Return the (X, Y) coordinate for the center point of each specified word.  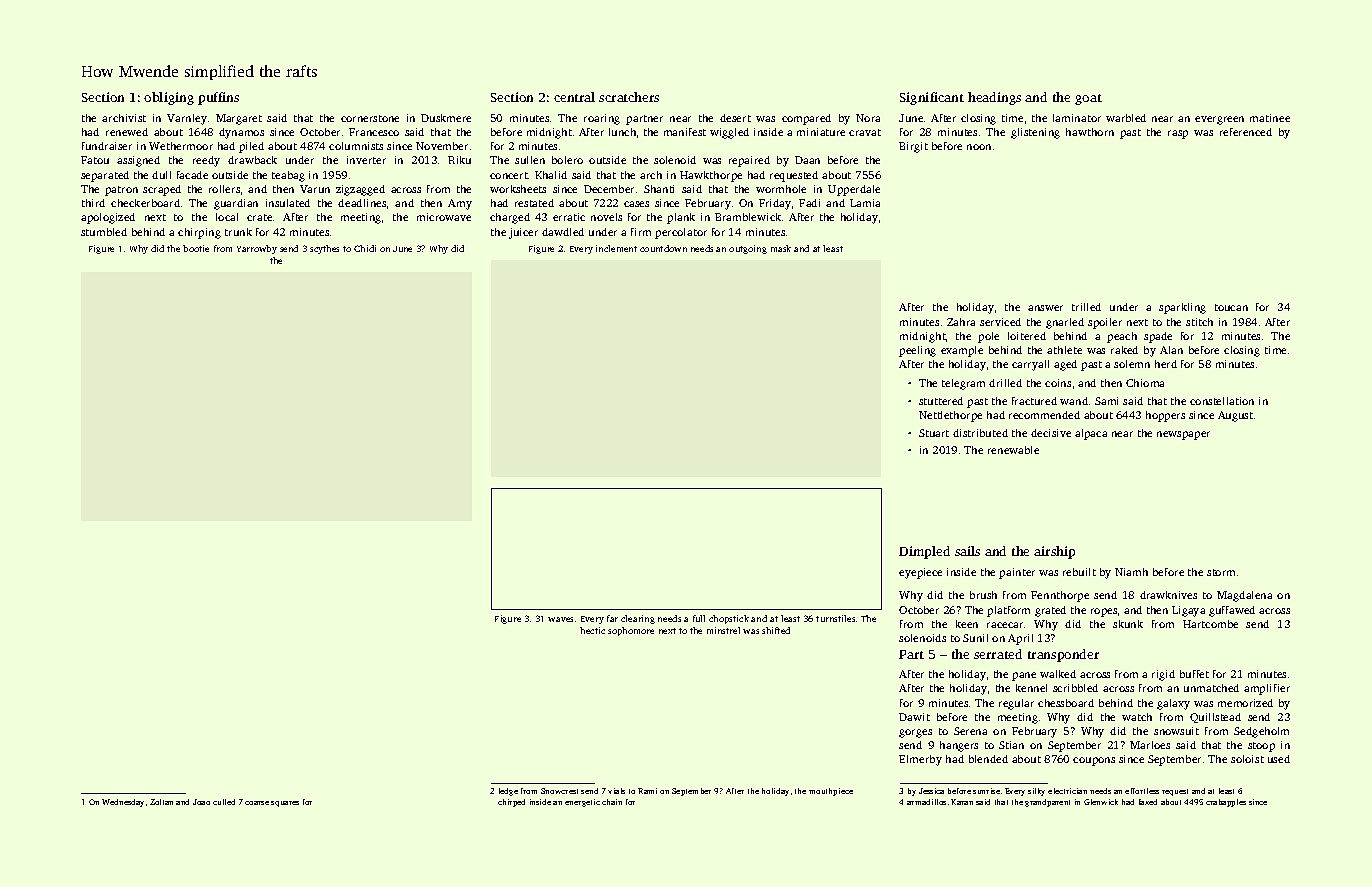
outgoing (748, 249)
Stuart (934, 433)
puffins (218, 98)
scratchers (629, 97)
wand (1074, 401)
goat (1088, 99)
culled (224, 802)
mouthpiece (831, 792)
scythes (324, 249)
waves (560, 619)
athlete (1064, 350)
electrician (1067, 791)
